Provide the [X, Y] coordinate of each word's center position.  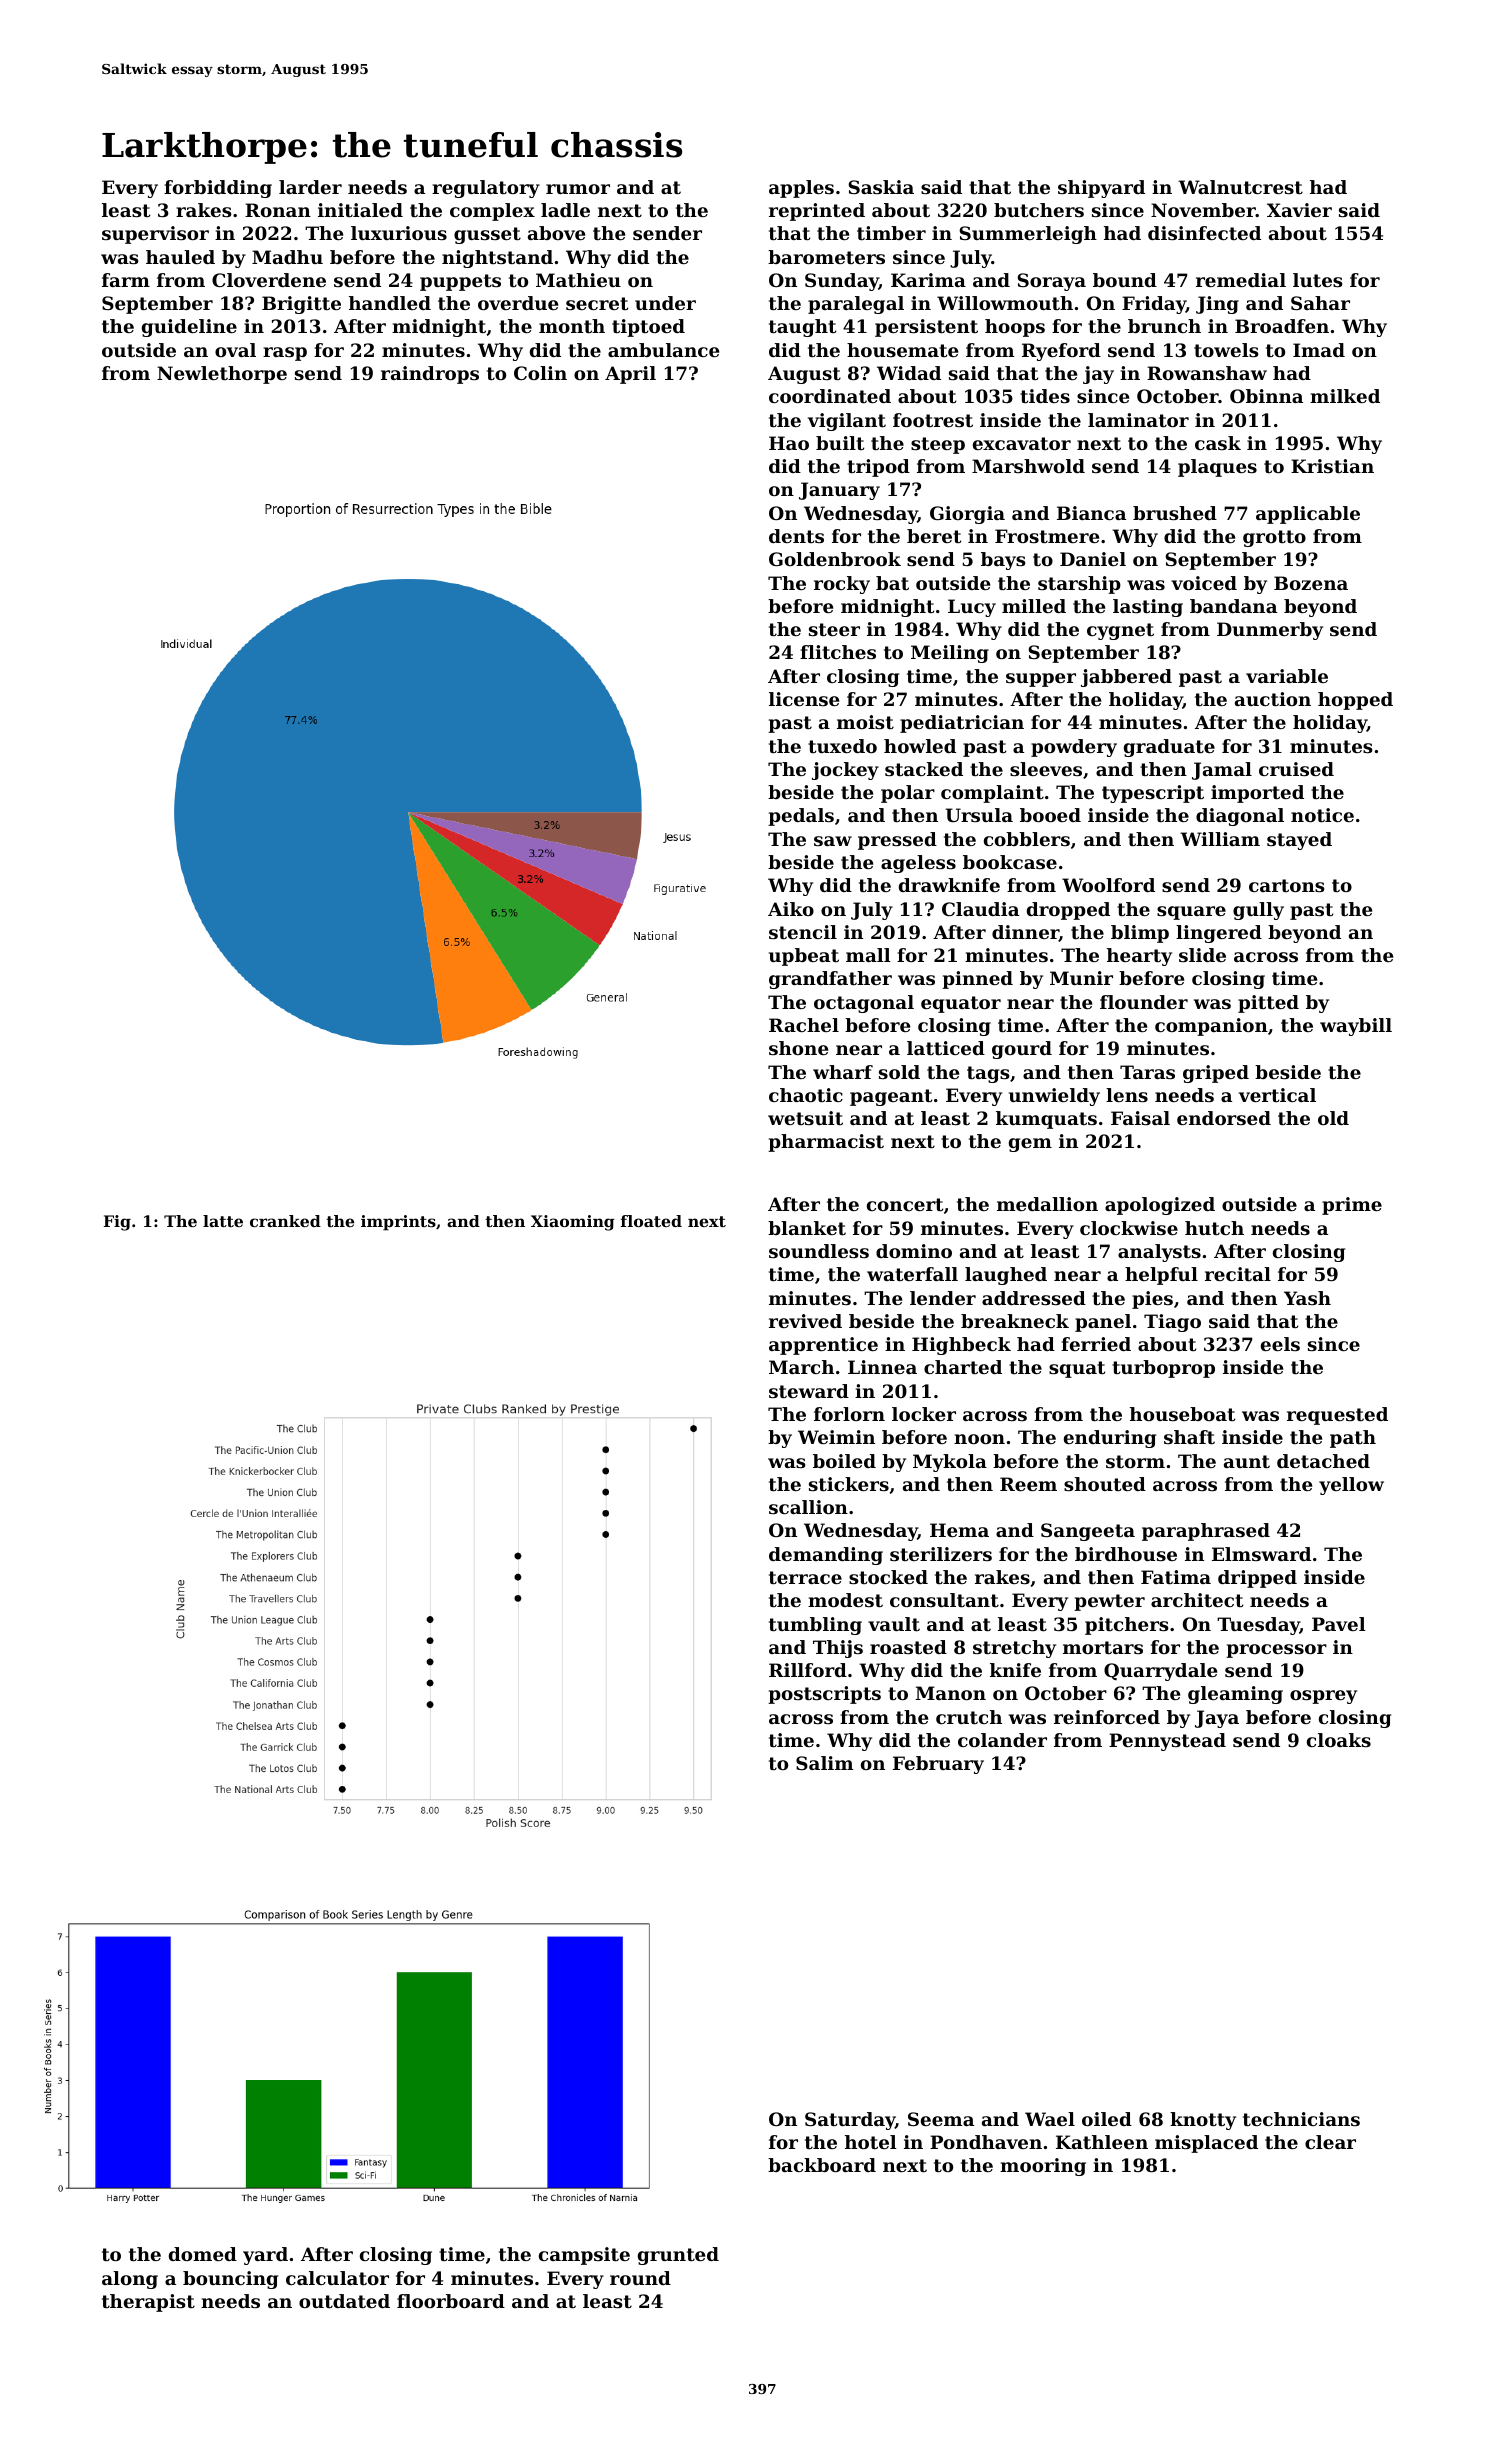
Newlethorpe [222, 375]
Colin [540, 373]
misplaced [1206, 2144]
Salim [824, 1763]
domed [203, 2254]
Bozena [1311, 583]
